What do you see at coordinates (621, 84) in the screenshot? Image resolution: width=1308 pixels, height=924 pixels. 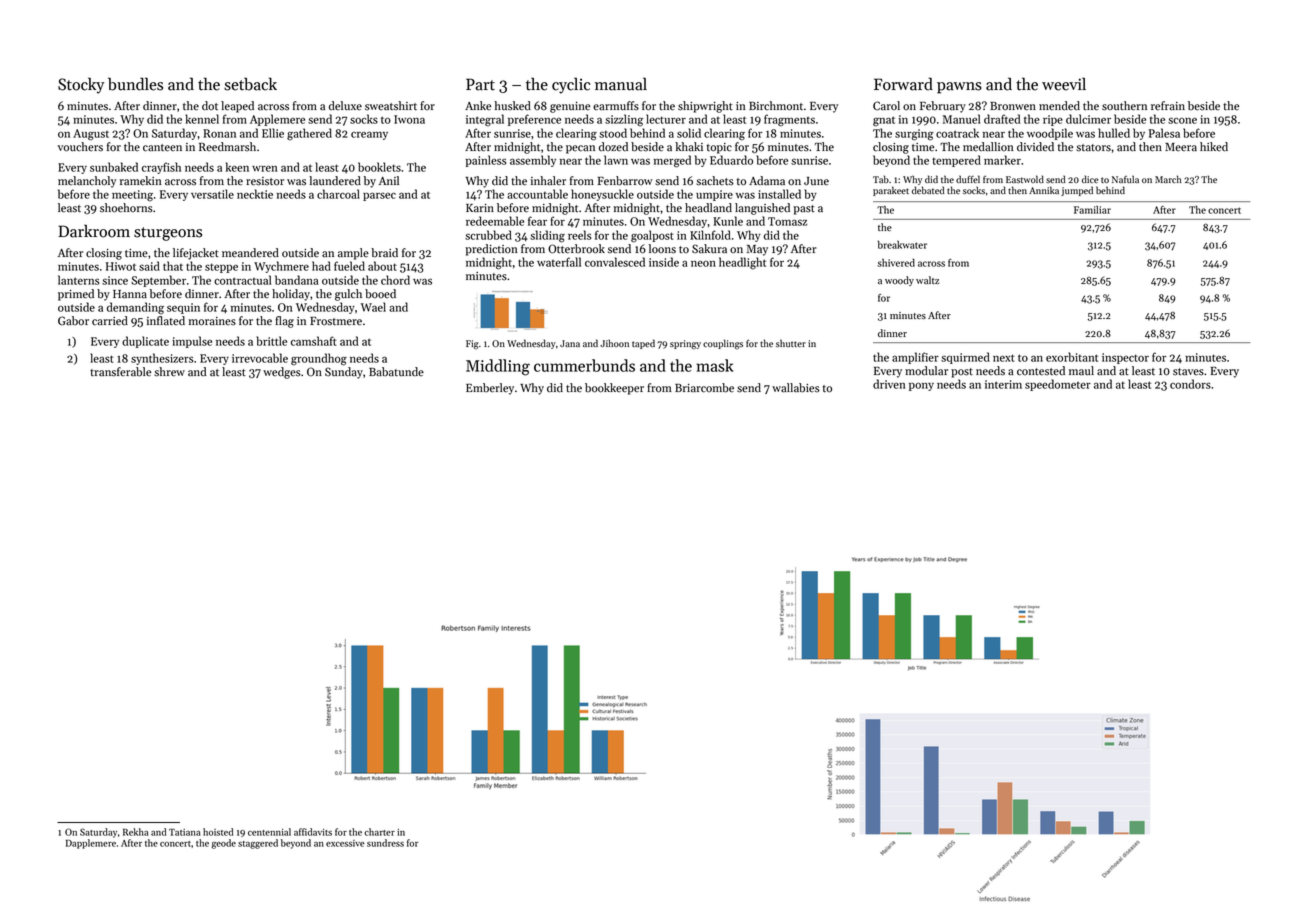 I see `manual` at bounding box center [621, 84].
